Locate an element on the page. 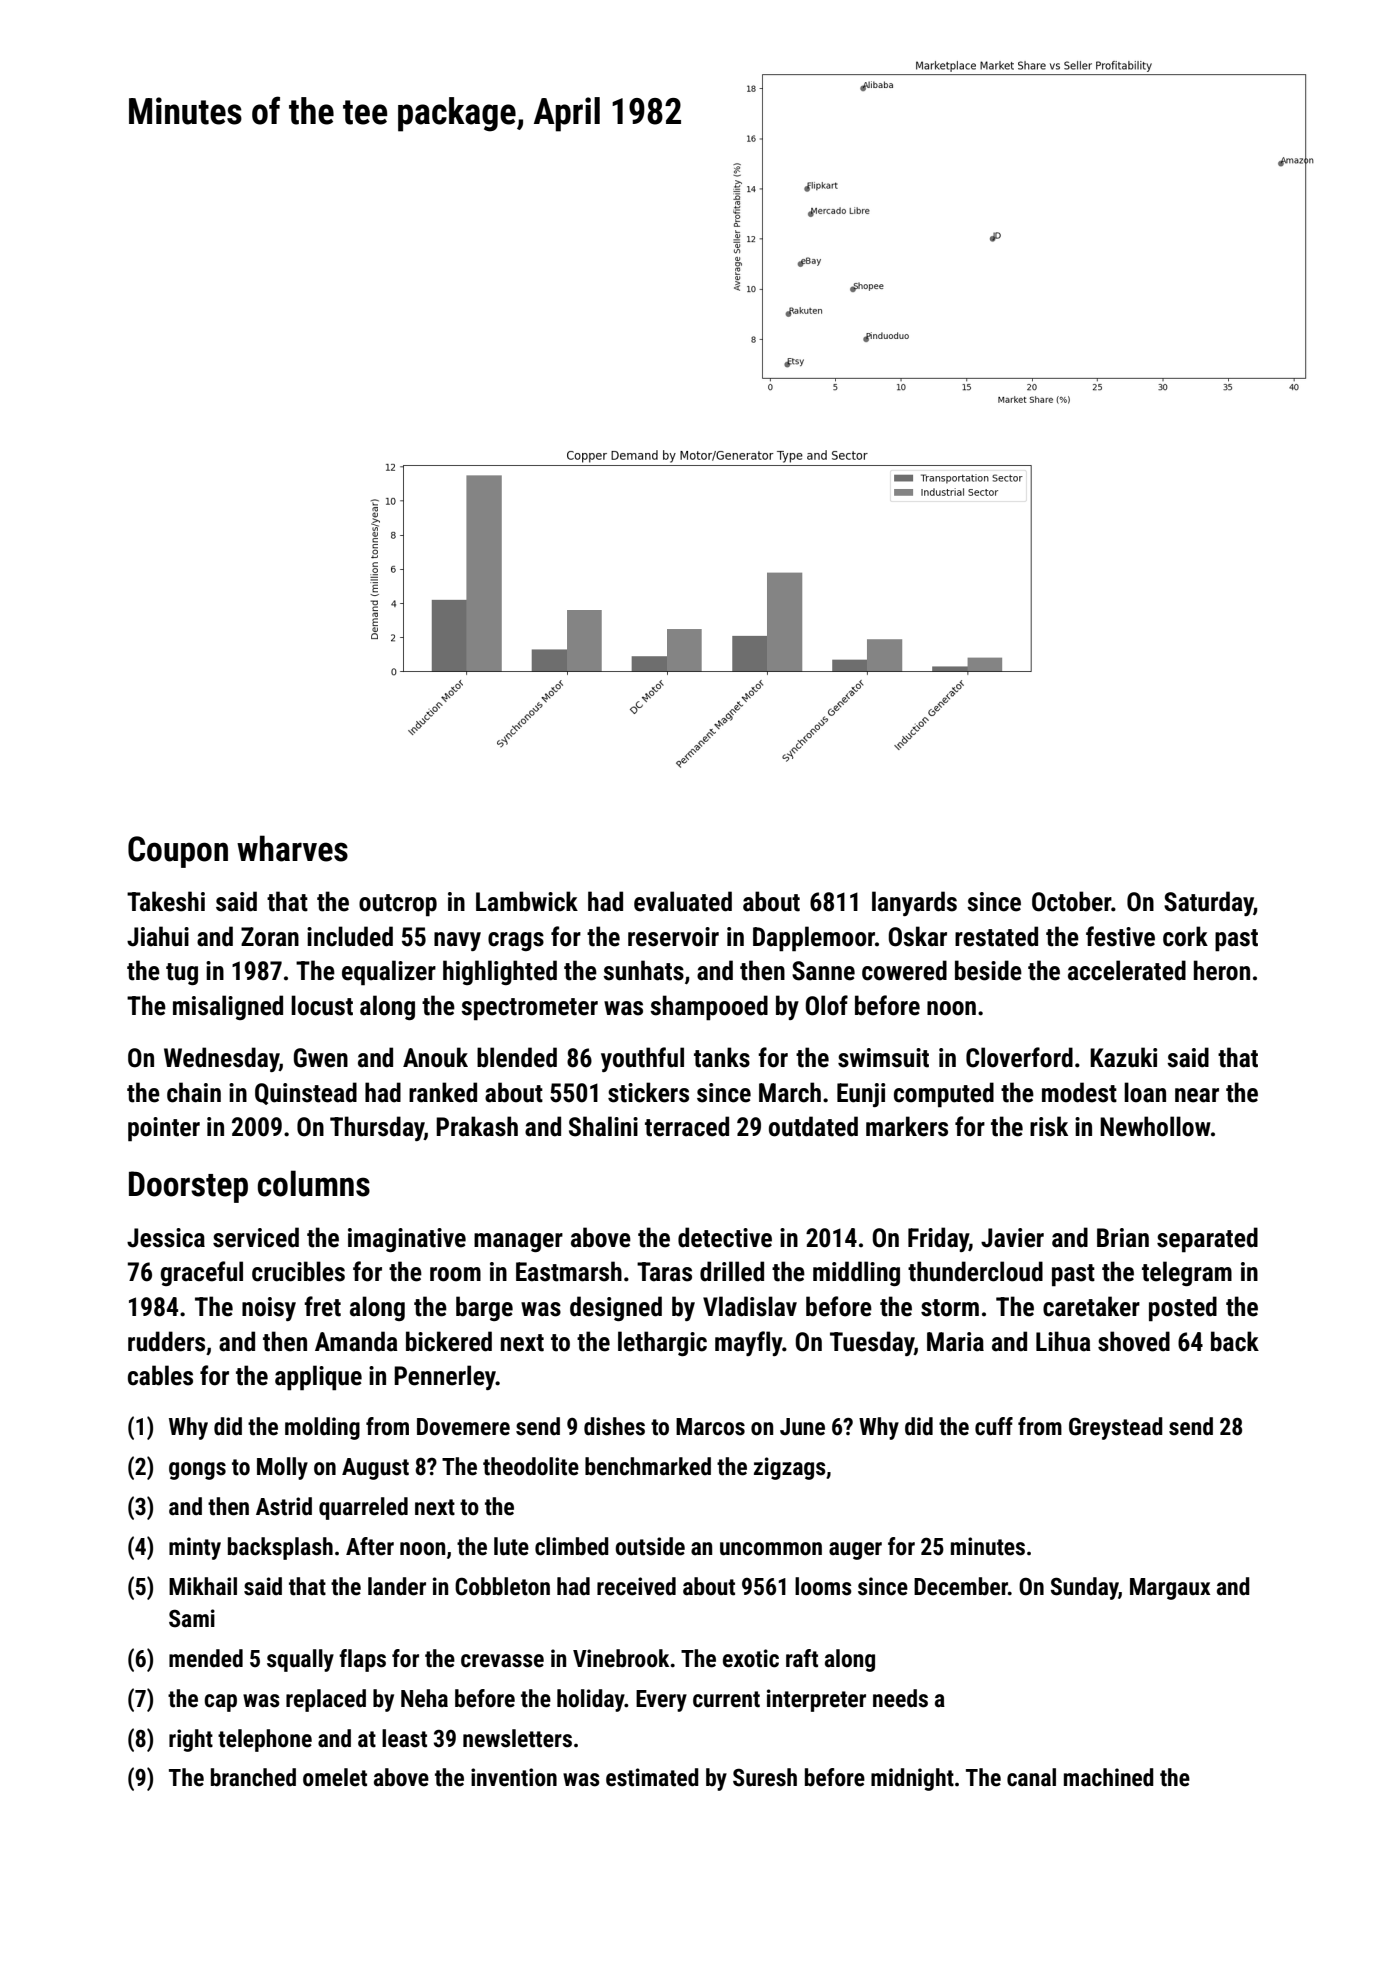  evaluated is located at coordinates (683, 901).
